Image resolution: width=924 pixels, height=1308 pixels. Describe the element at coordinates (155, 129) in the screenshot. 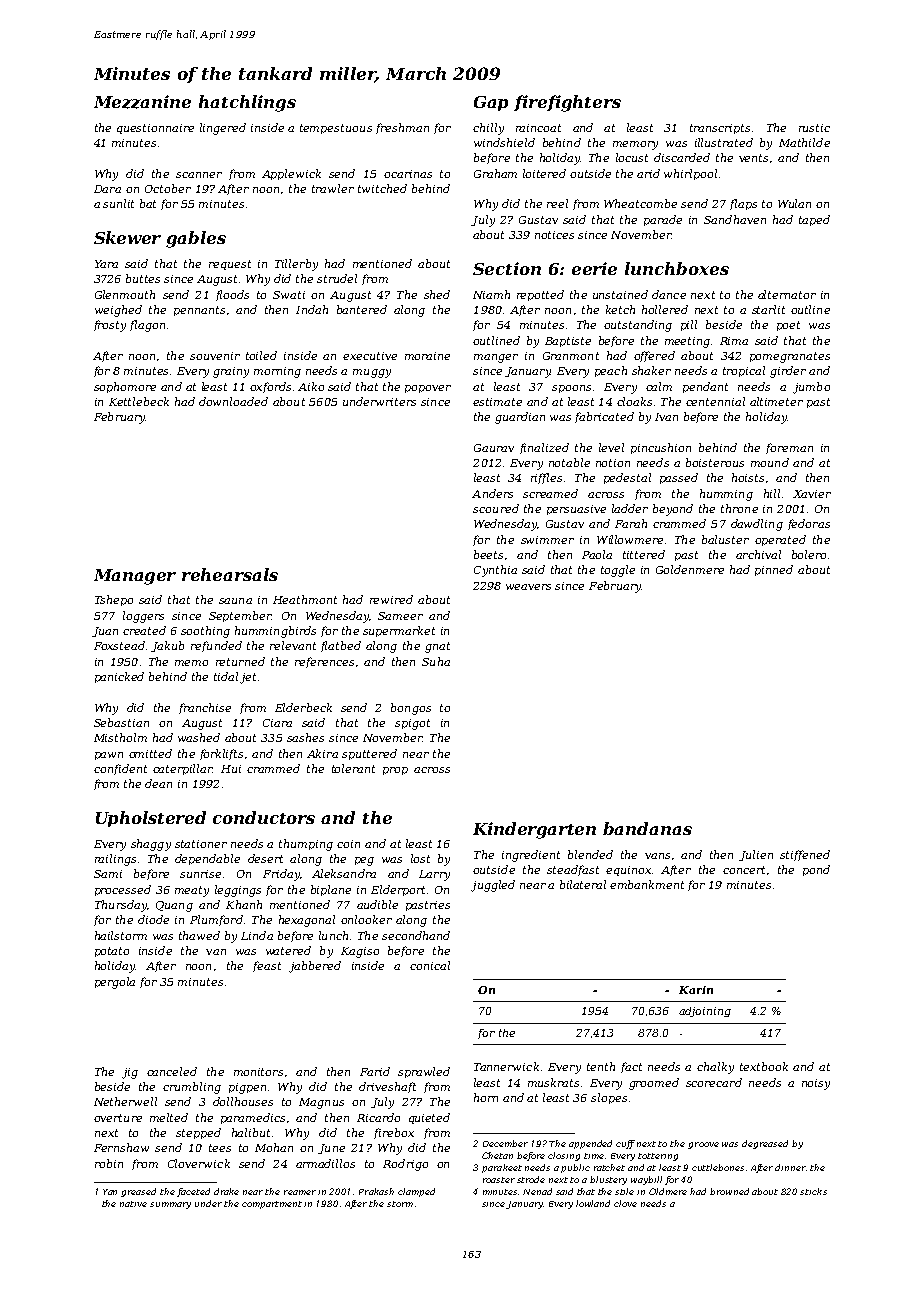

I see `questionnaire` at that location.
